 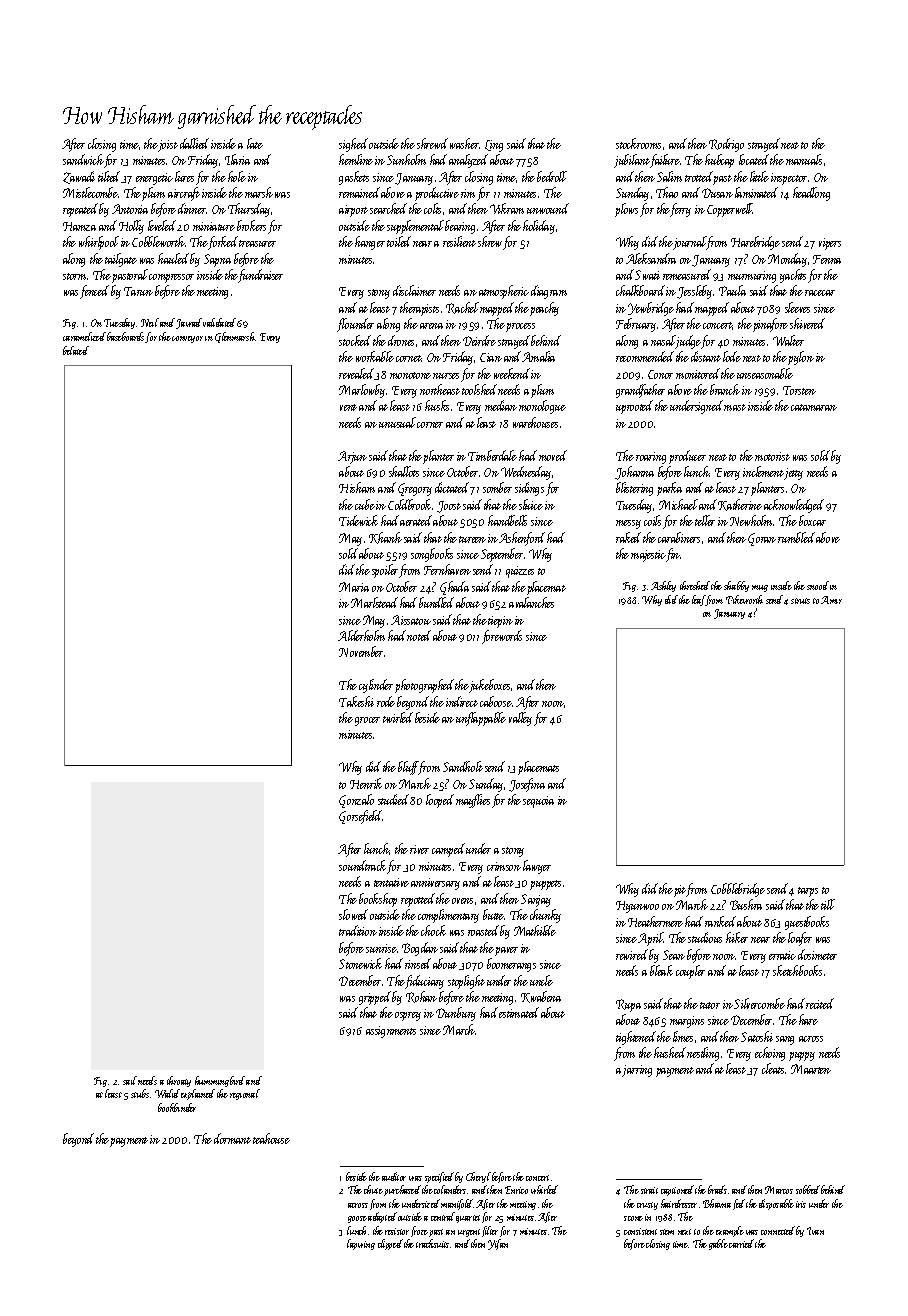 What do you see at coordinates (373, 1189) in the screenshot?
I see `chute` at bounding box center [373, 1189].
